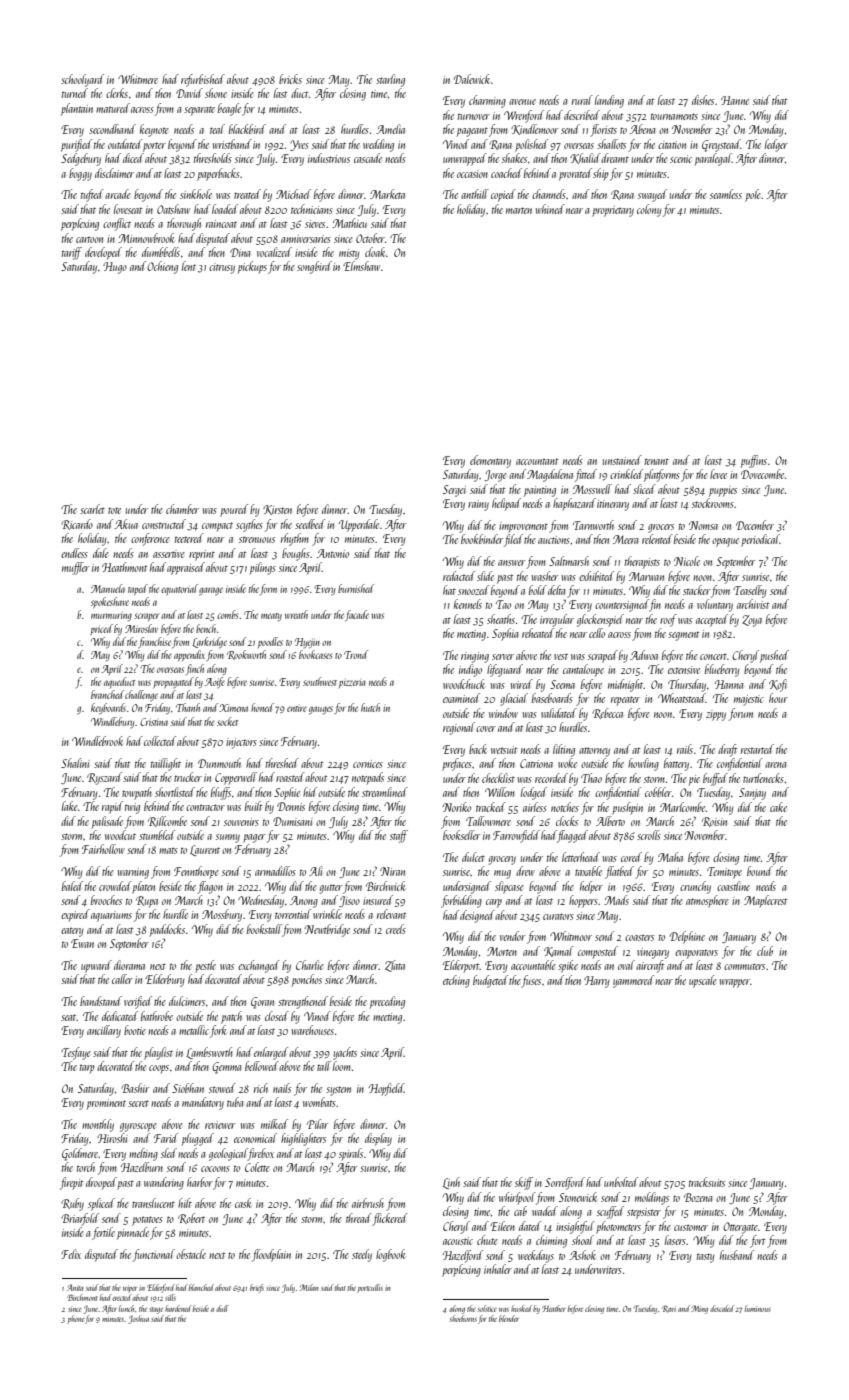  What do you see at coordinates (613, 211) in the image?
I see `proprietary` at bounding box center [613, 211].
